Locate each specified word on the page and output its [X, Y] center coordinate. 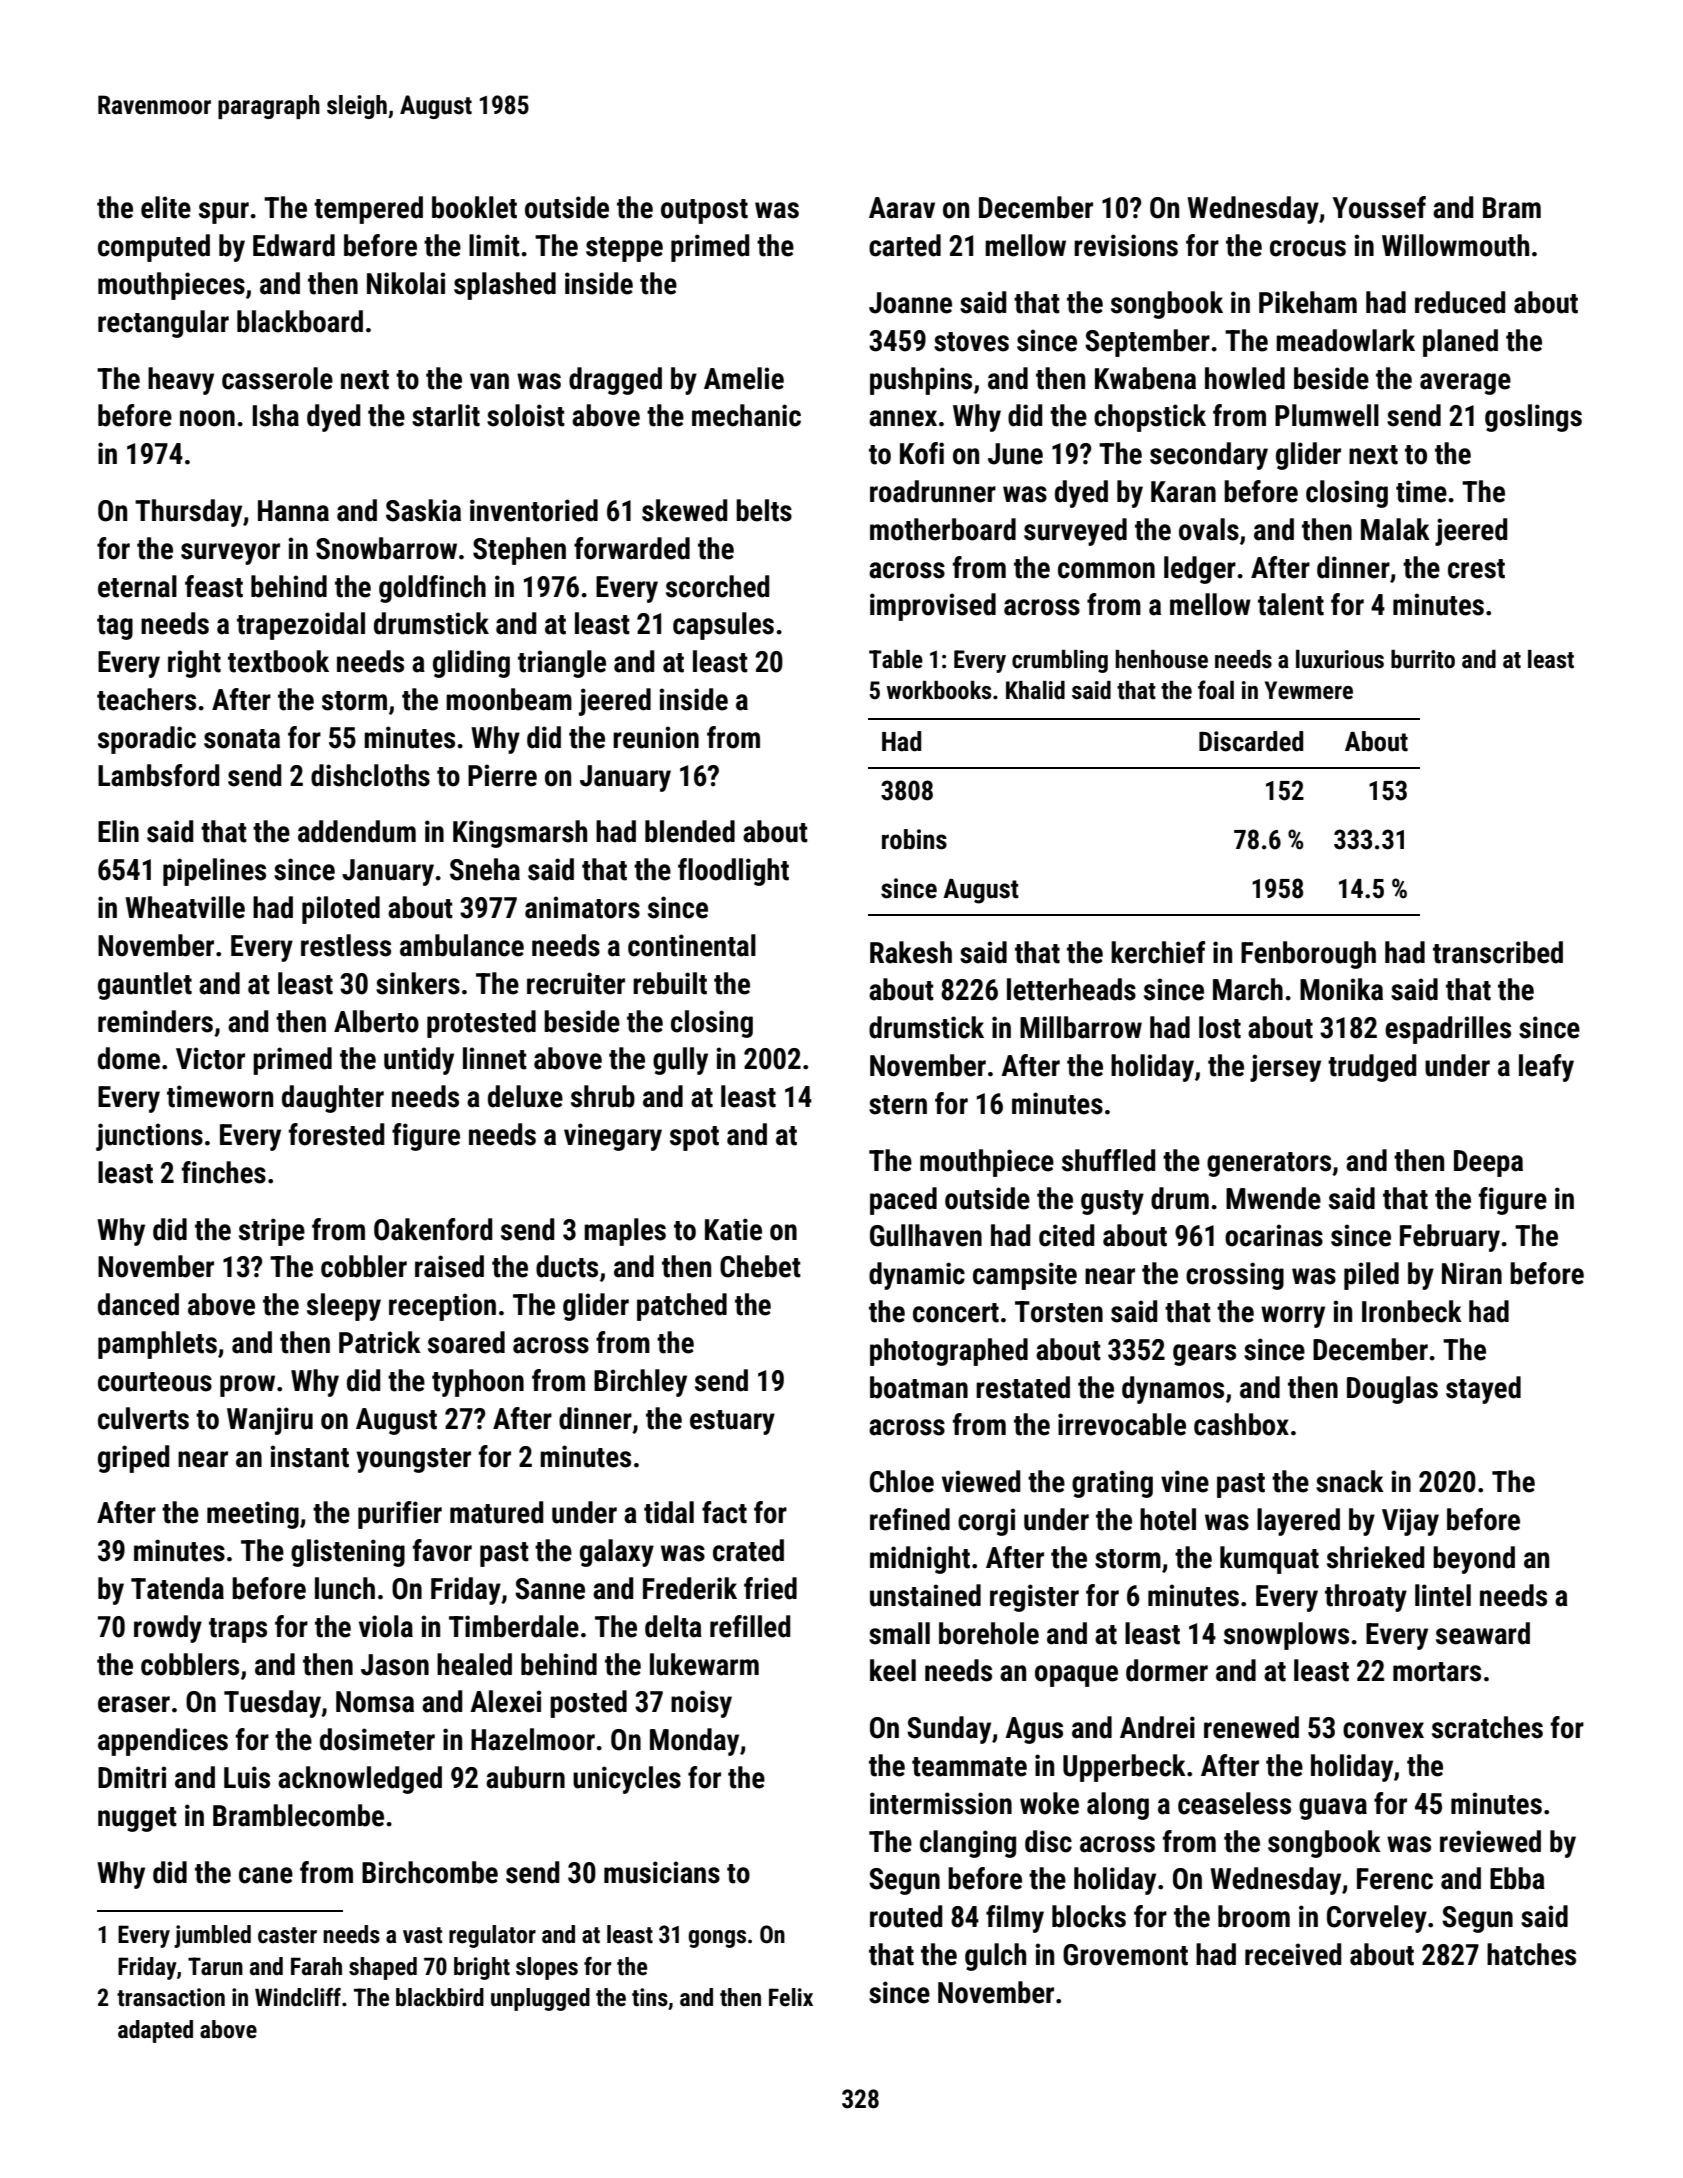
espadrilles [1448, 1030]
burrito [1423, 659]
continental [692, 945]
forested [336, 1134]
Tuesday [272, 1704]
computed [154, 248]
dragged [615, 381]
